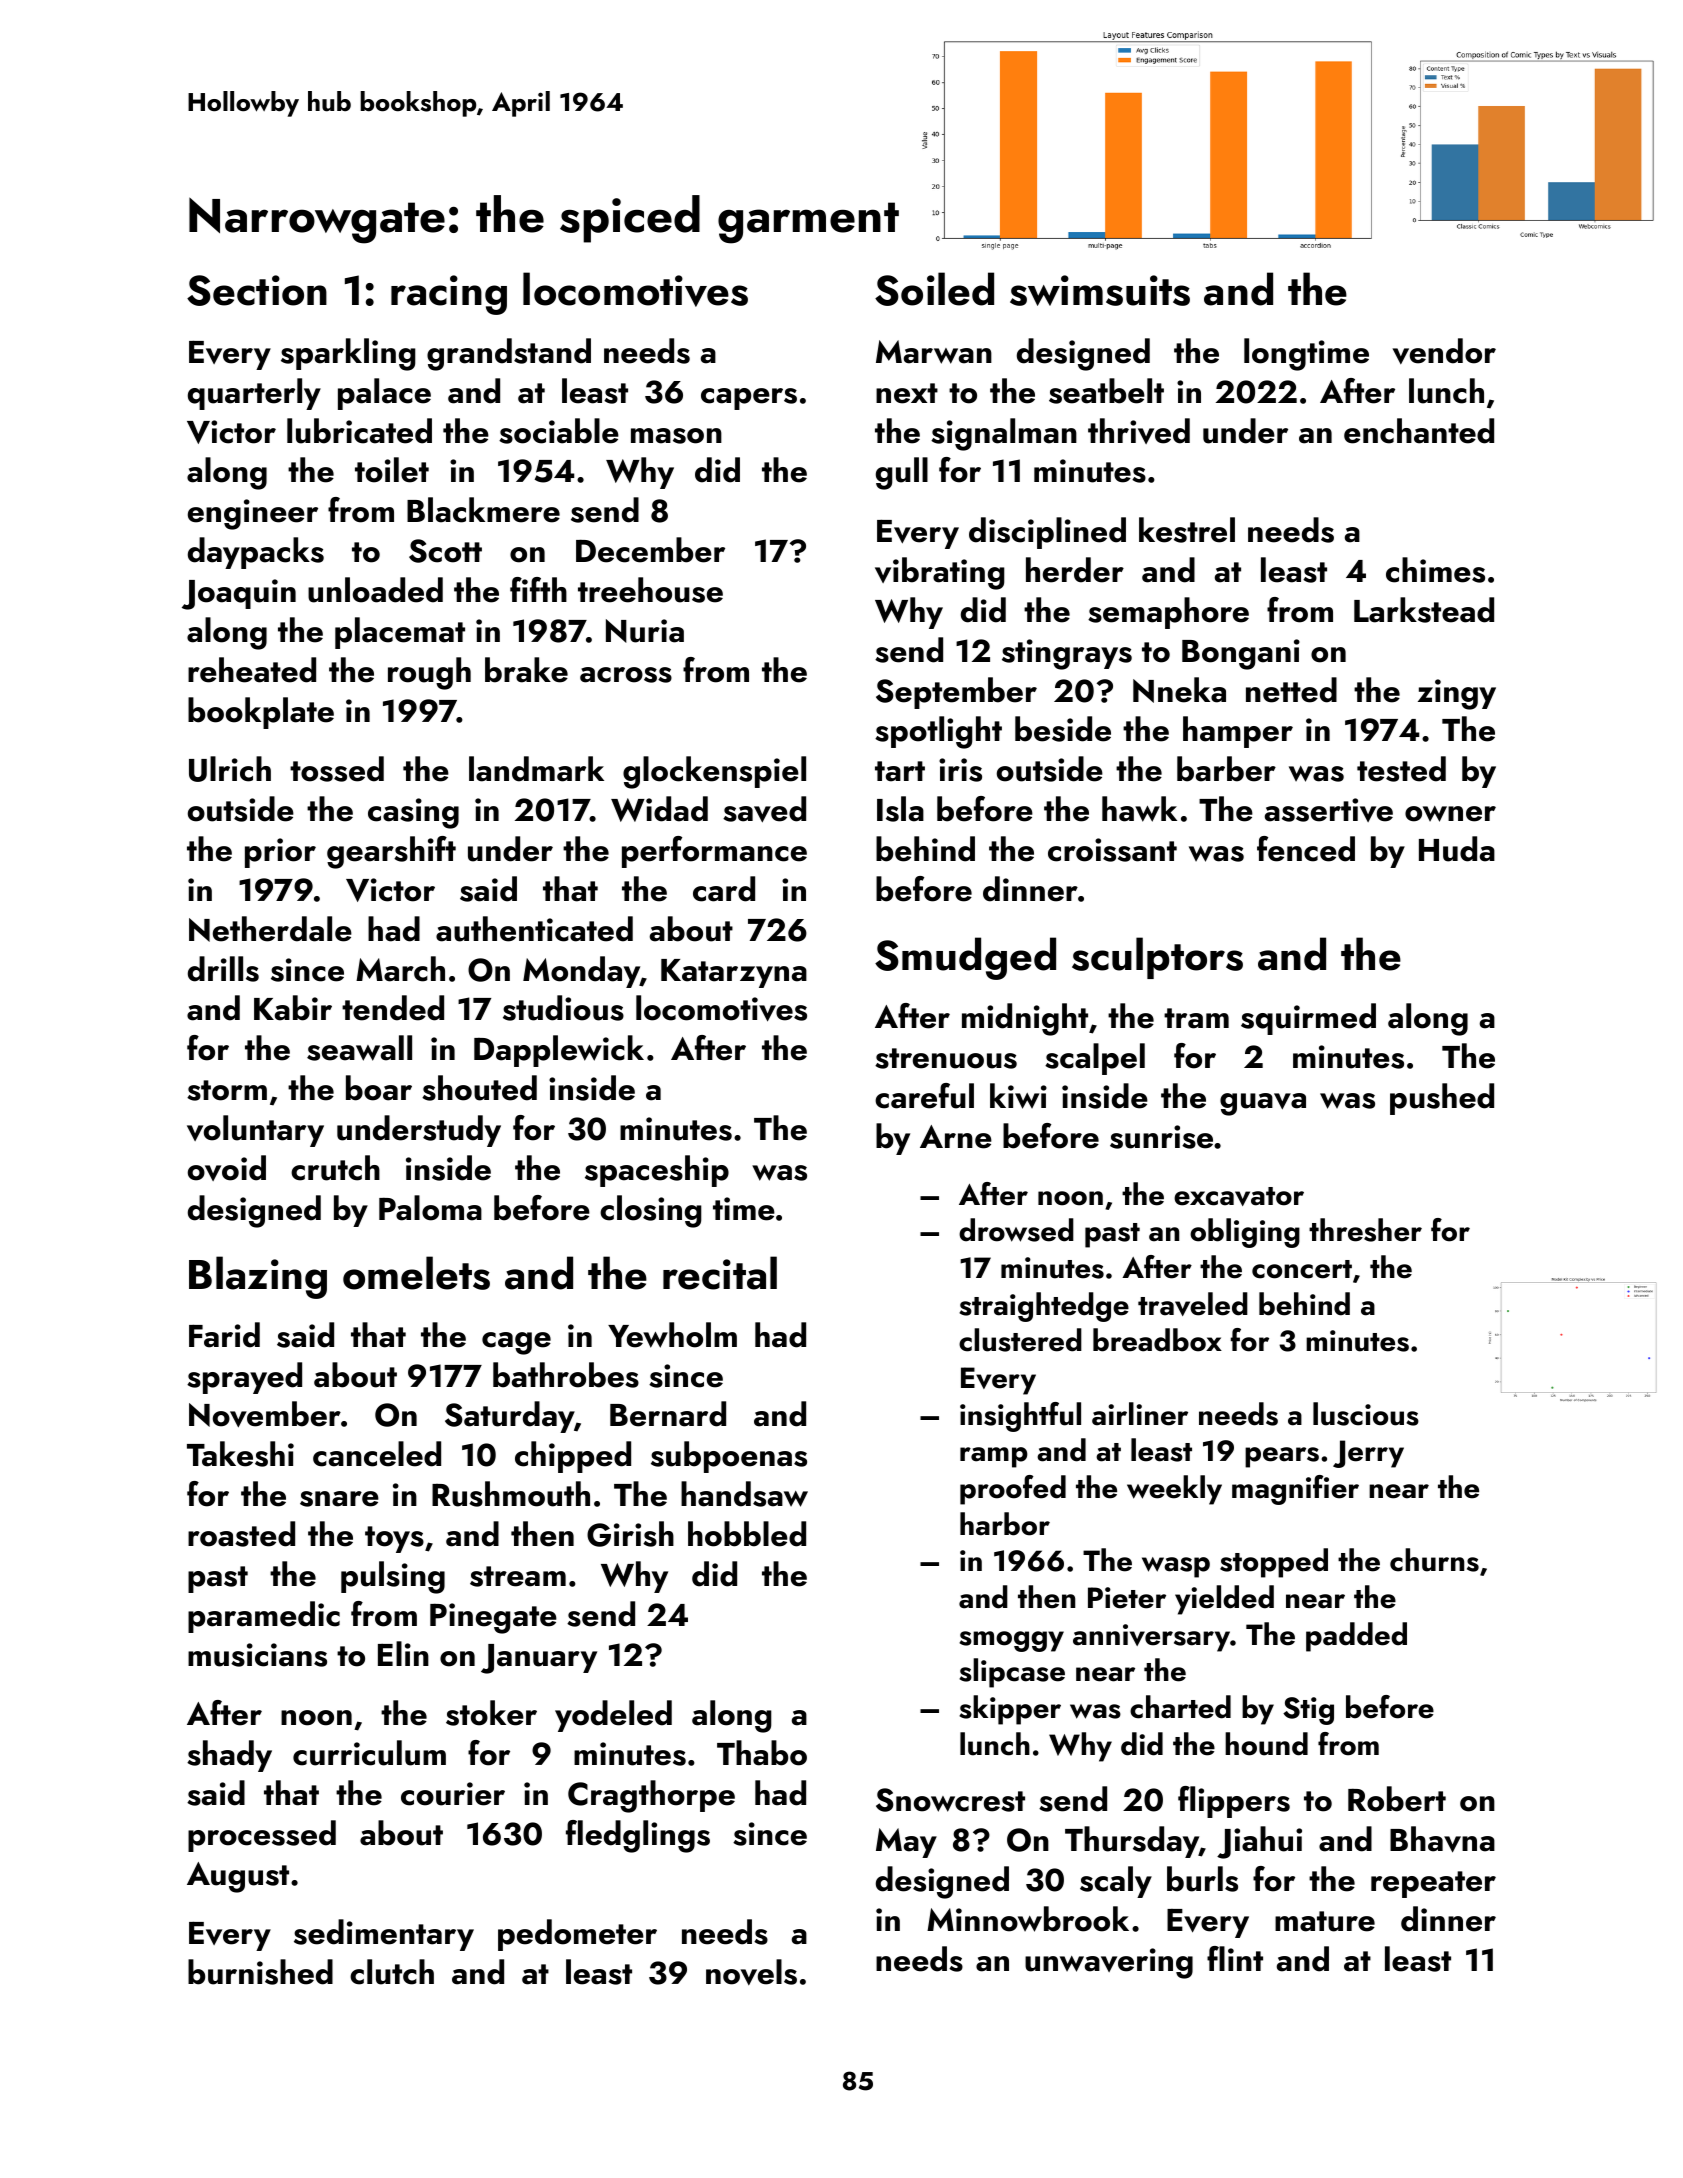 The height and width of the screenshot is (2178, 1683). What do you see at coordinates (577, 1935) in the screenshot?
I see `pedometer` at bounding box center [577, 1935].
